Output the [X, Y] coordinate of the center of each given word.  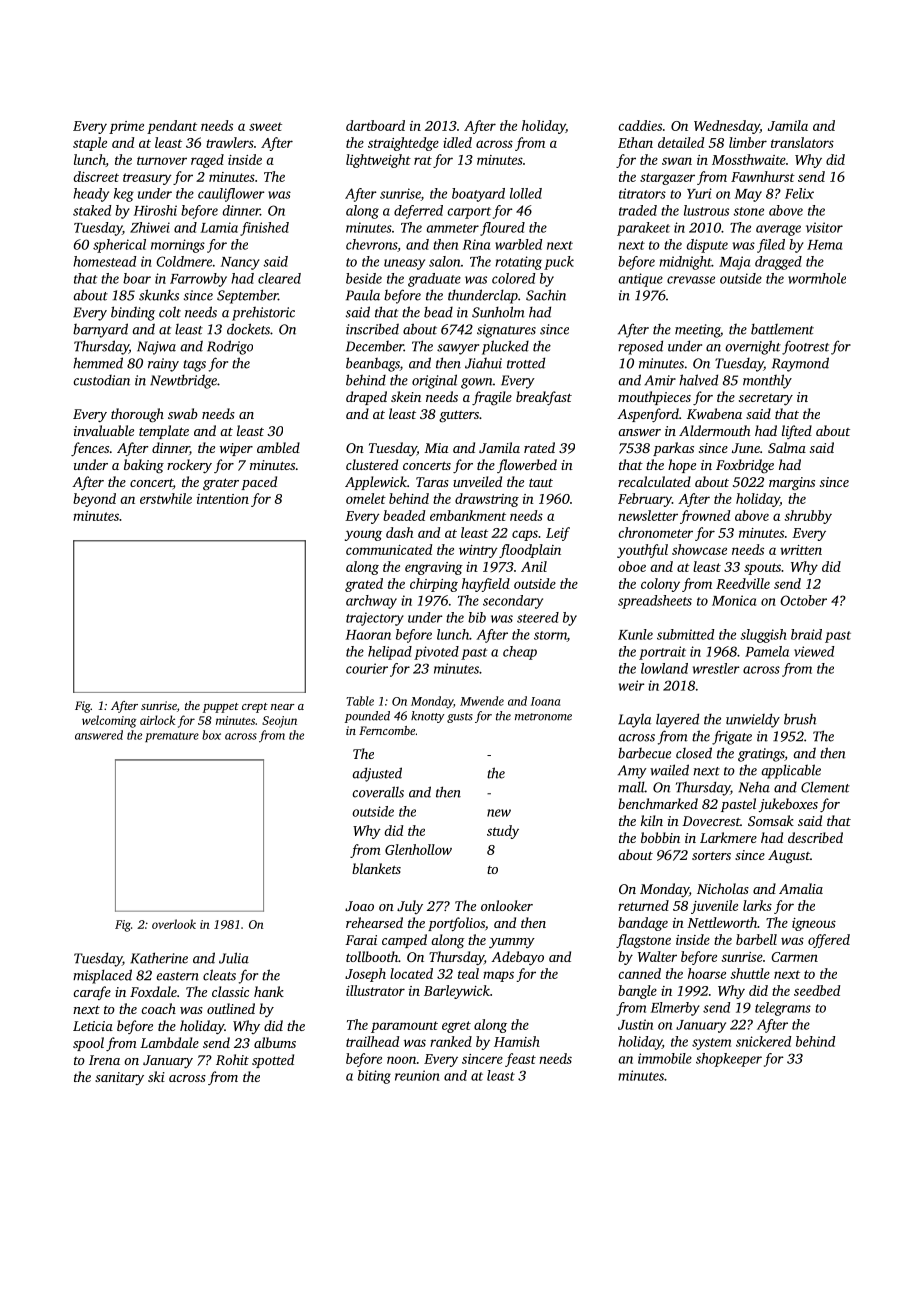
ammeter [453, 228]
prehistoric [263, 313]
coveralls [378, 792]
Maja [734, 263]
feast [520, 1060]
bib [477, 617]
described [815, 837]
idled [457, 142]
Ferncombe [387, 730]
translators [802, 142]
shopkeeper [729, 1060]
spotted [273, 1061]
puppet [221, 708]
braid [806, 634]
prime [126, 127]
